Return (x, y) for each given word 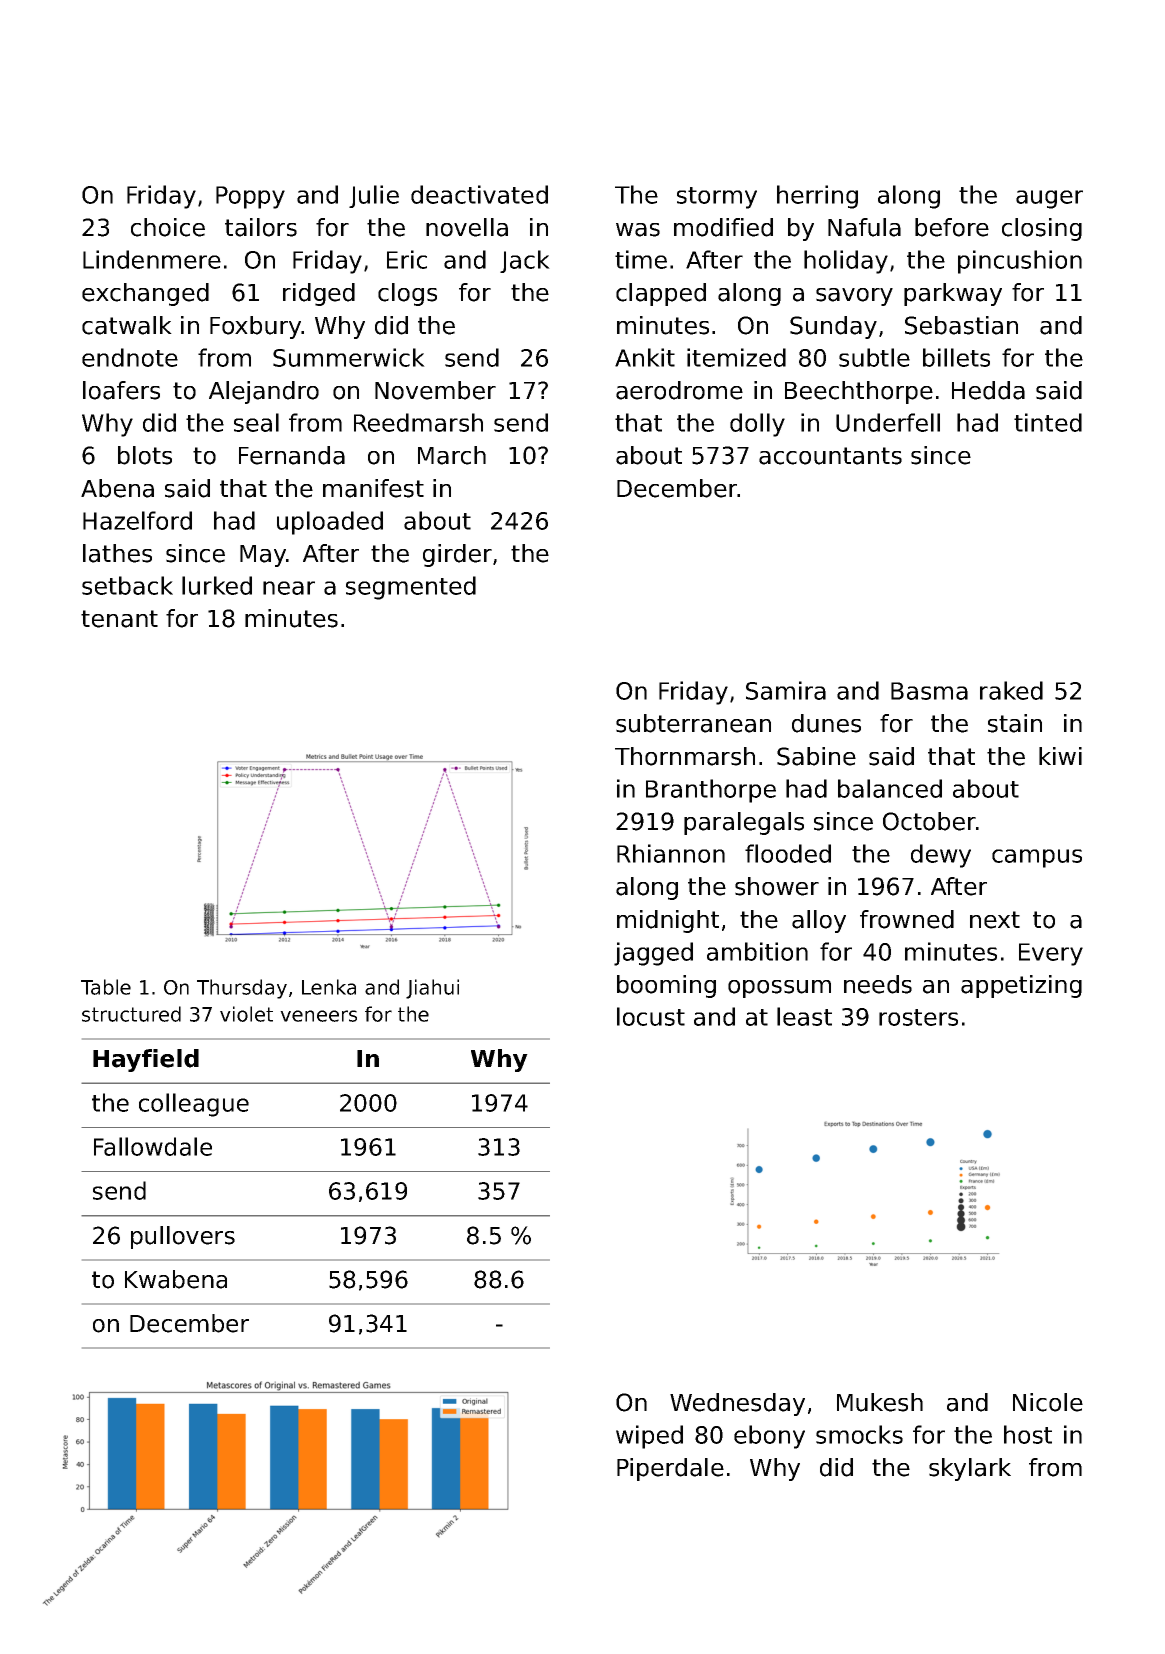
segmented (411, 588)
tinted (1048, 422)
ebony (769, 1437)
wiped (649, 1437)
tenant (119, 619)
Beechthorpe (859, 392)
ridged (319, 294)
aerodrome (679, 390)
